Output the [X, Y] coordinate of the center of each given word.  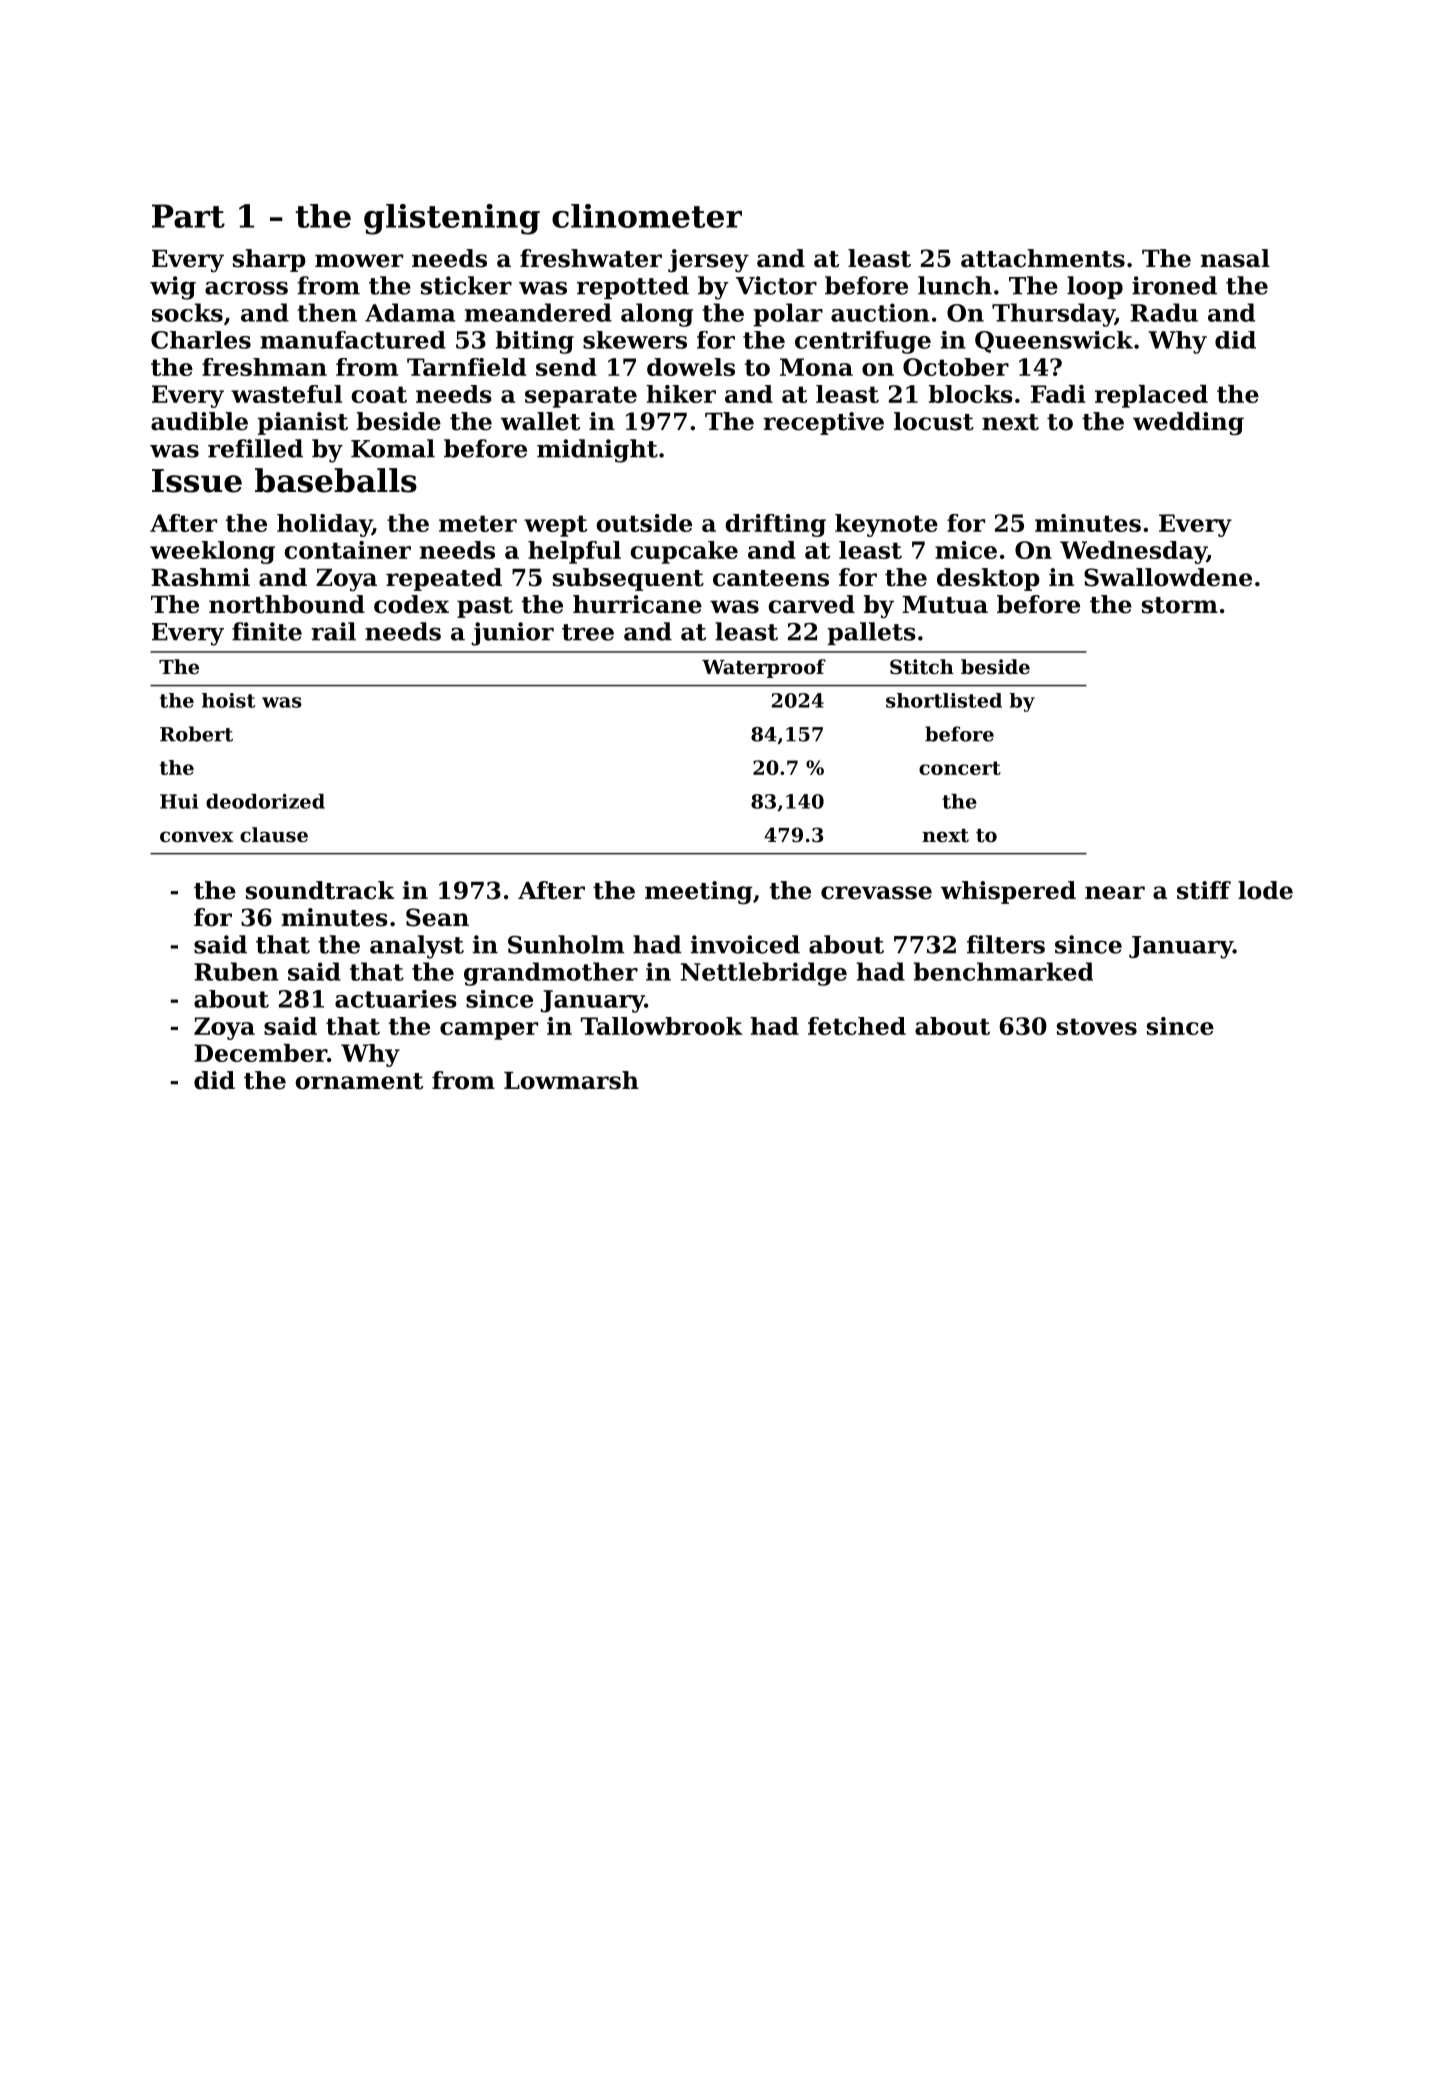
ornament [359, 1081]
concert [960, 768]
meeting [698, 892]
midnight [597, 451]
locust [934, 421]
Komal [393, 448]
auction [880, 312]
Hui [179, 801]
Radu [1164, 312]
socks [187, 312]
